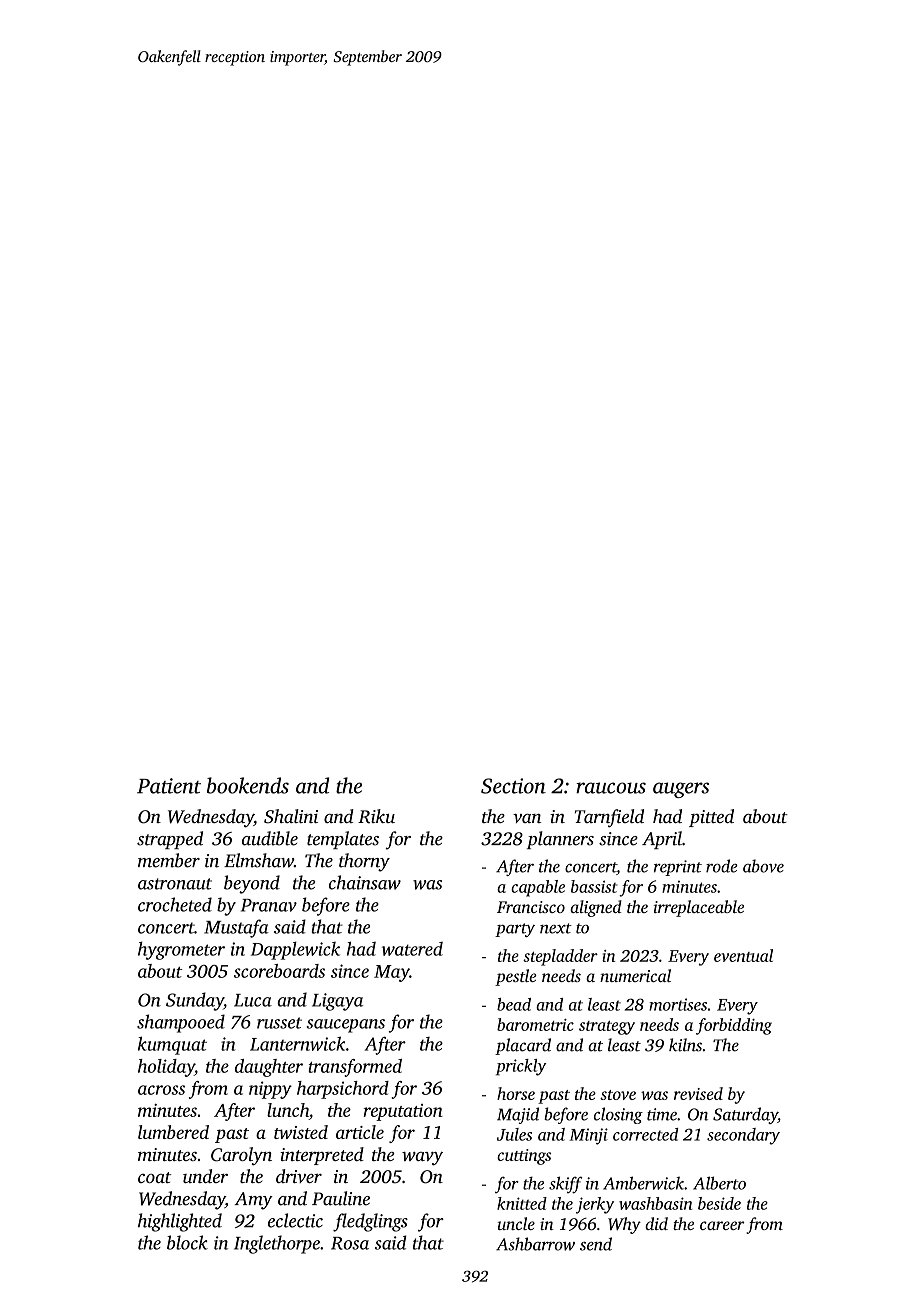 The width and height of the document is (924, 1311). Describe the element at coordinates (180, 1222) in the document. I see `highlighted` at that location.
